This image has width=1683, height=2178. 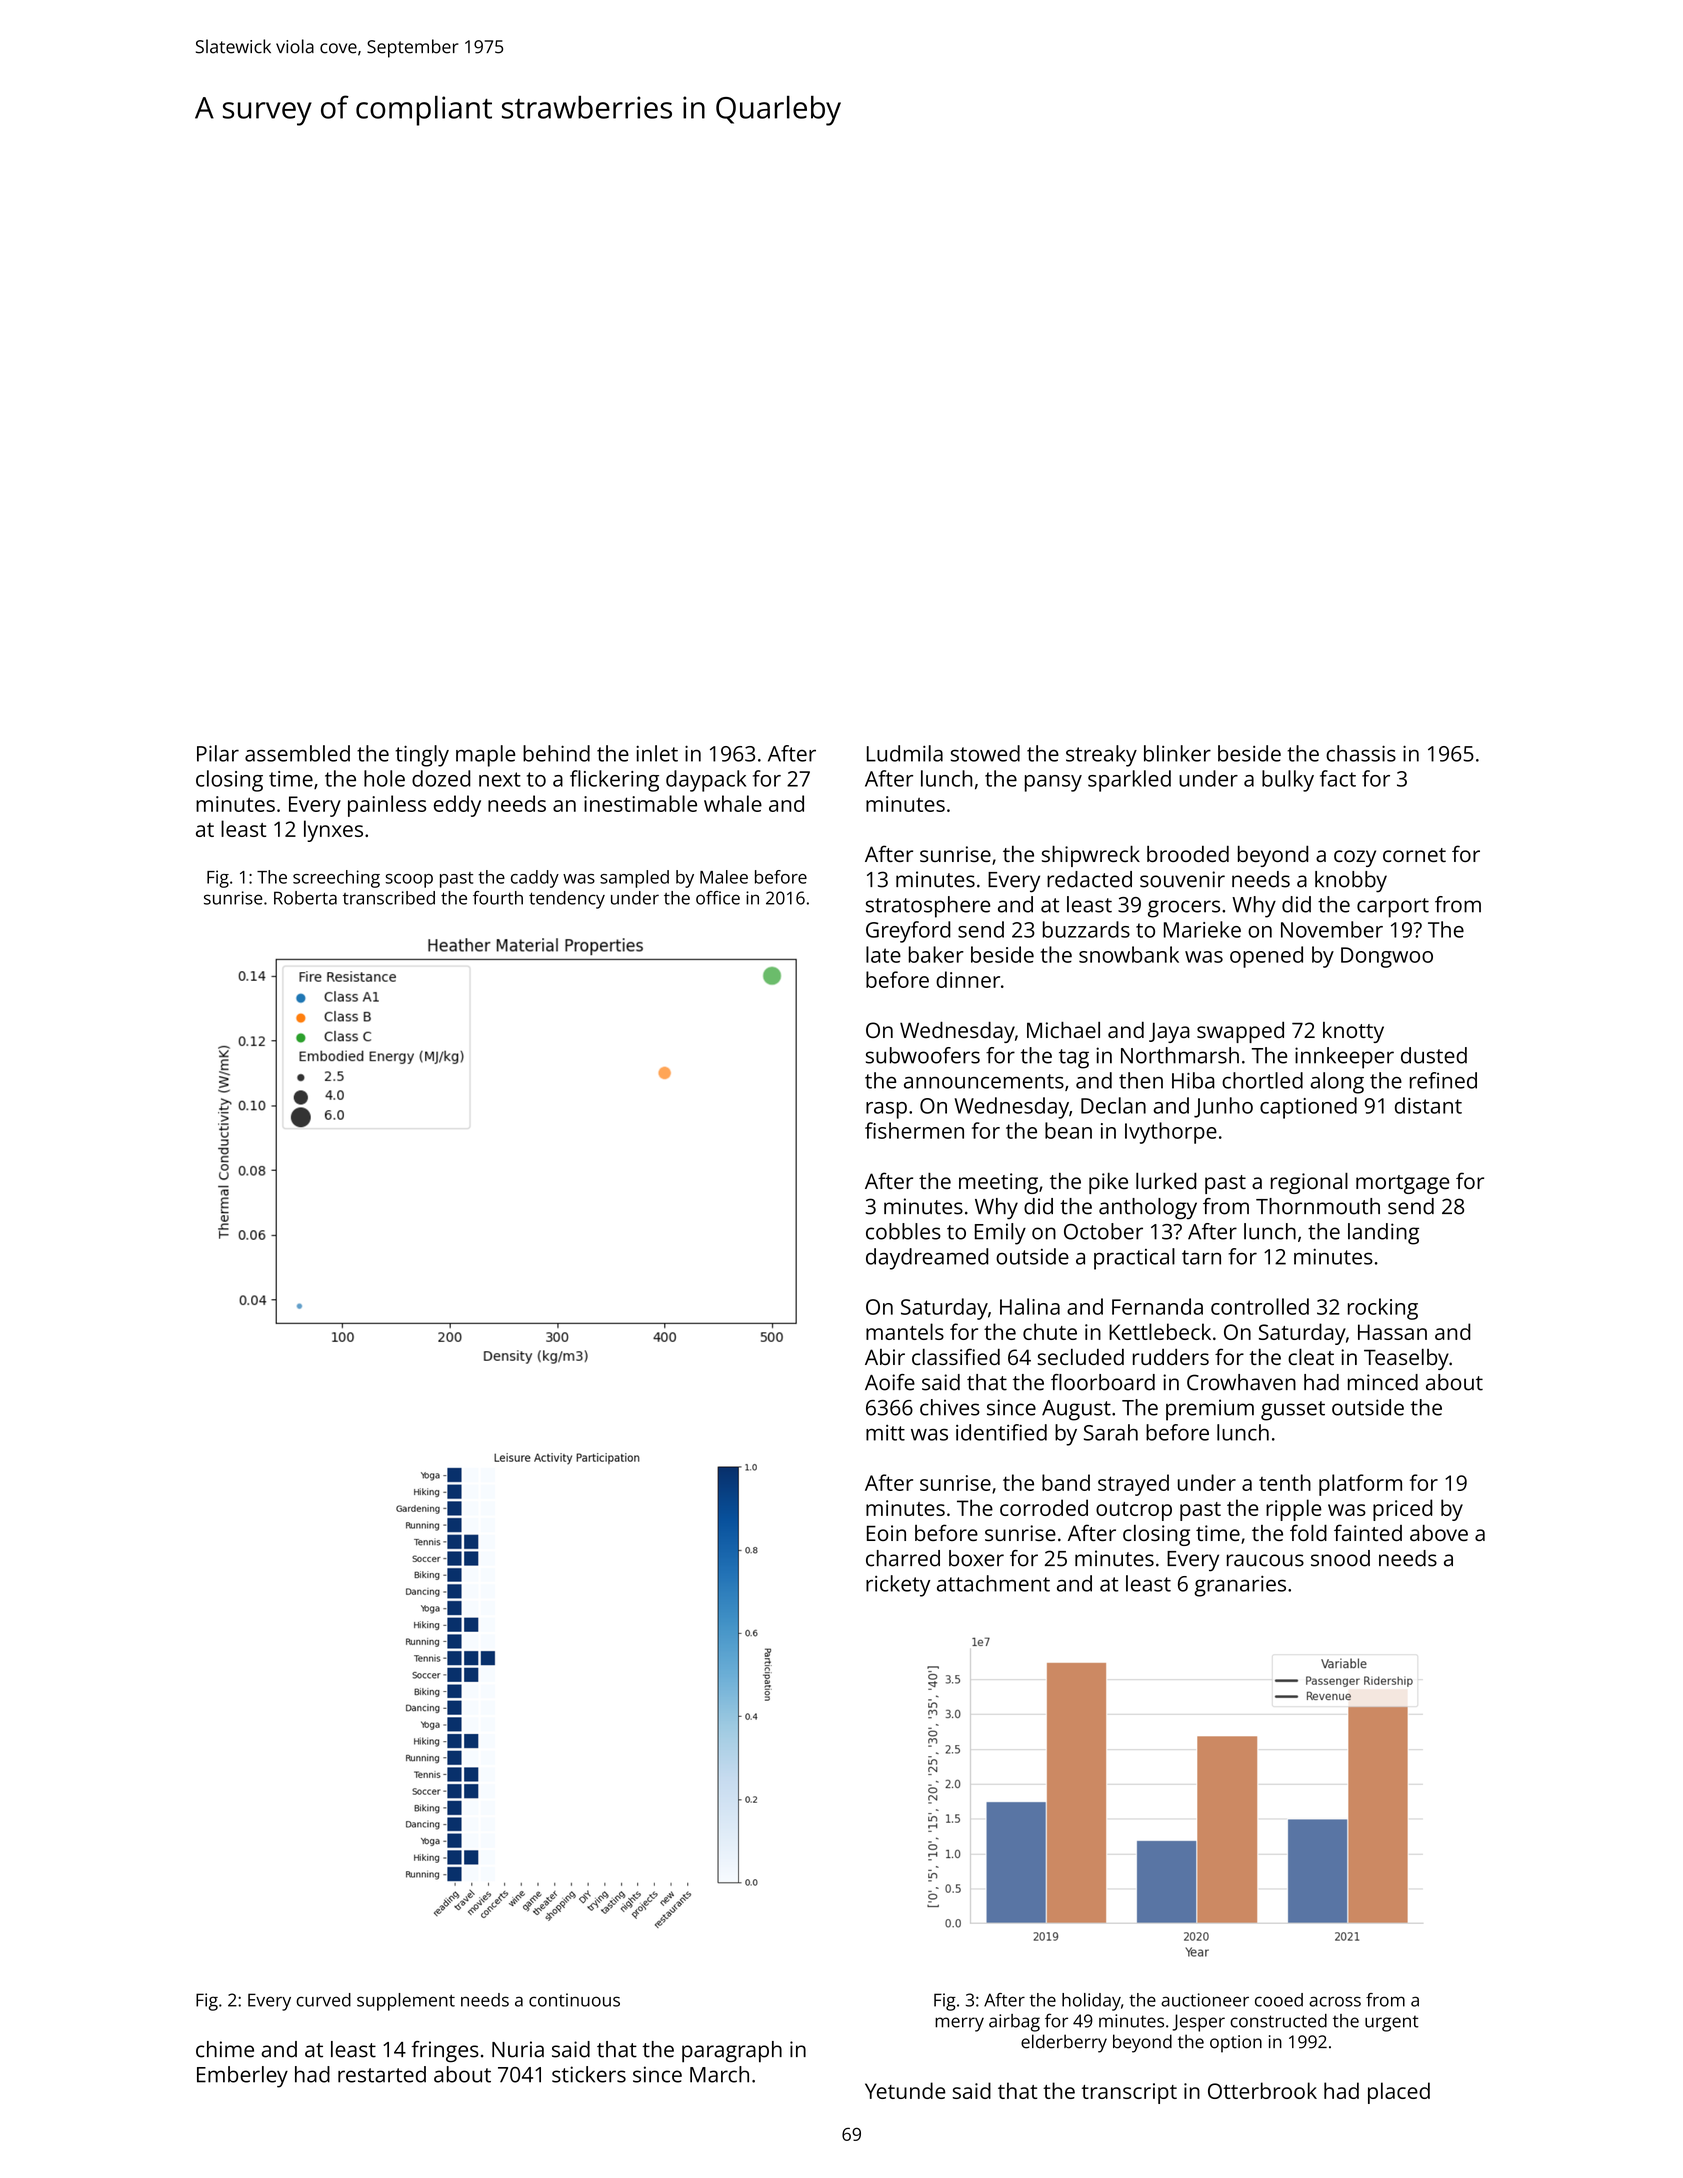 I want to click on inestimable, so click(x=640, y=803).
